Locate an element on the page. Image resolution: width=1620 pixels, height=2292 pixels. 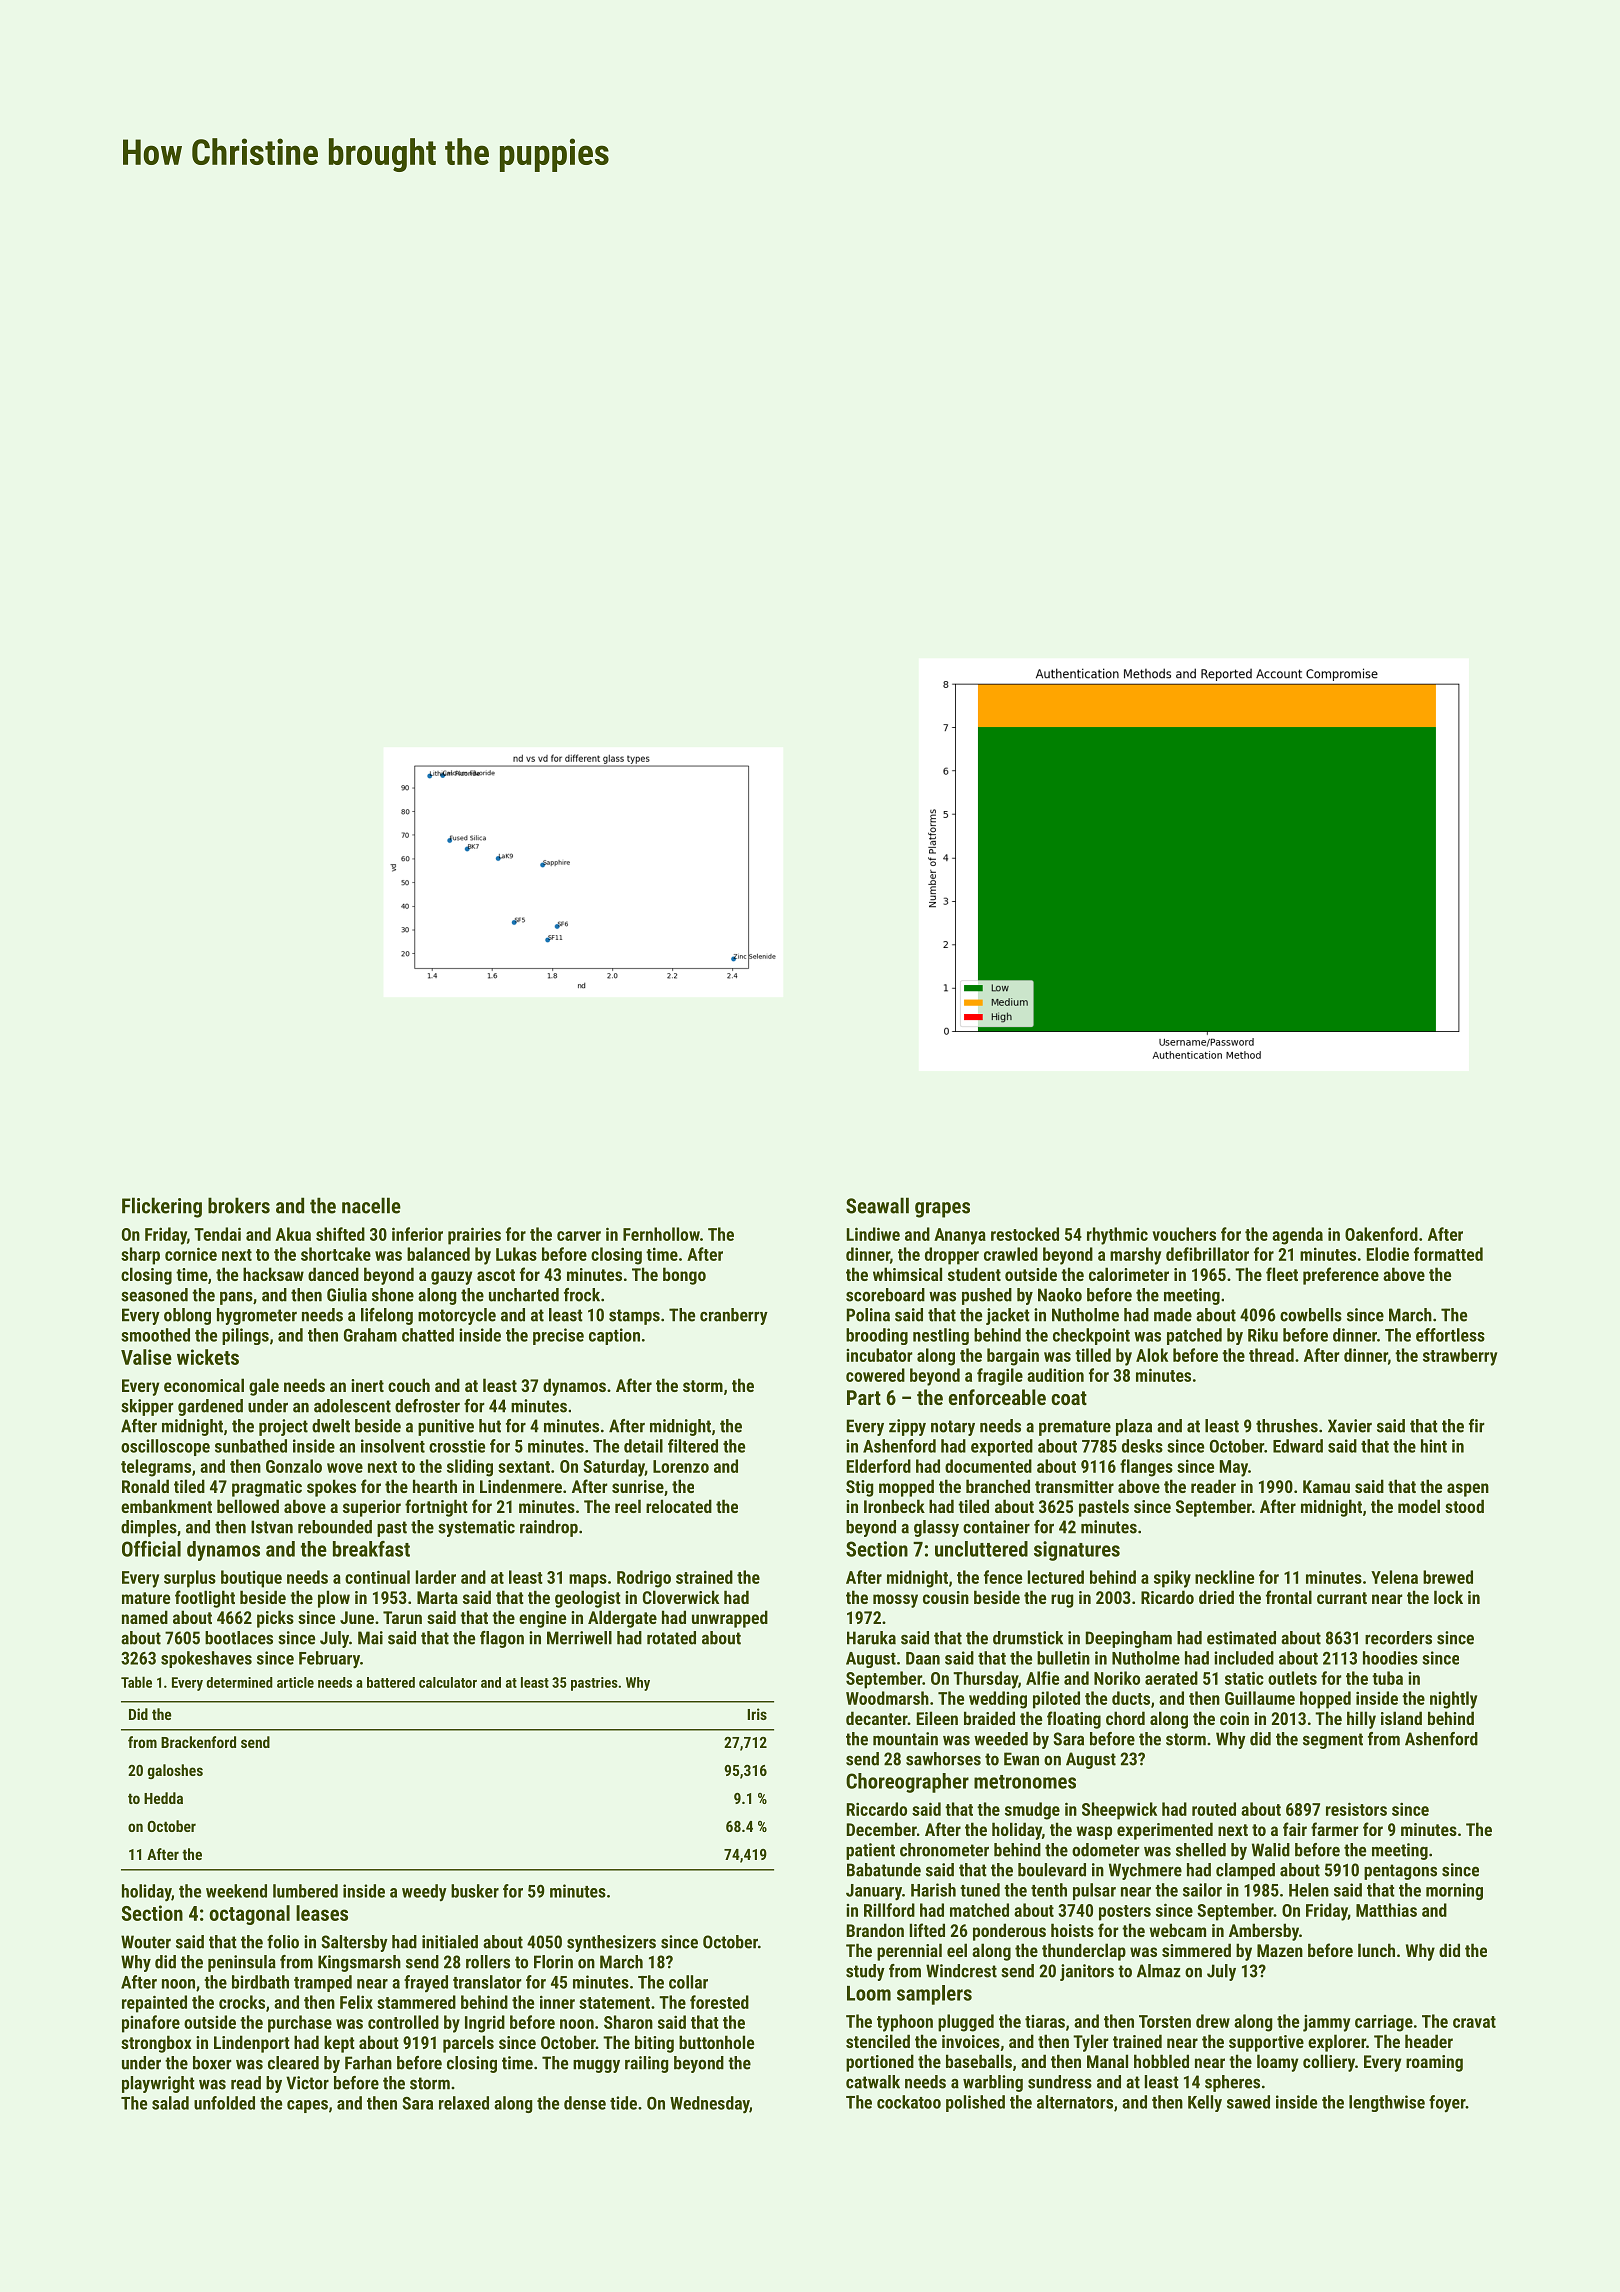
detail is located at coordinates (643, 1446).
